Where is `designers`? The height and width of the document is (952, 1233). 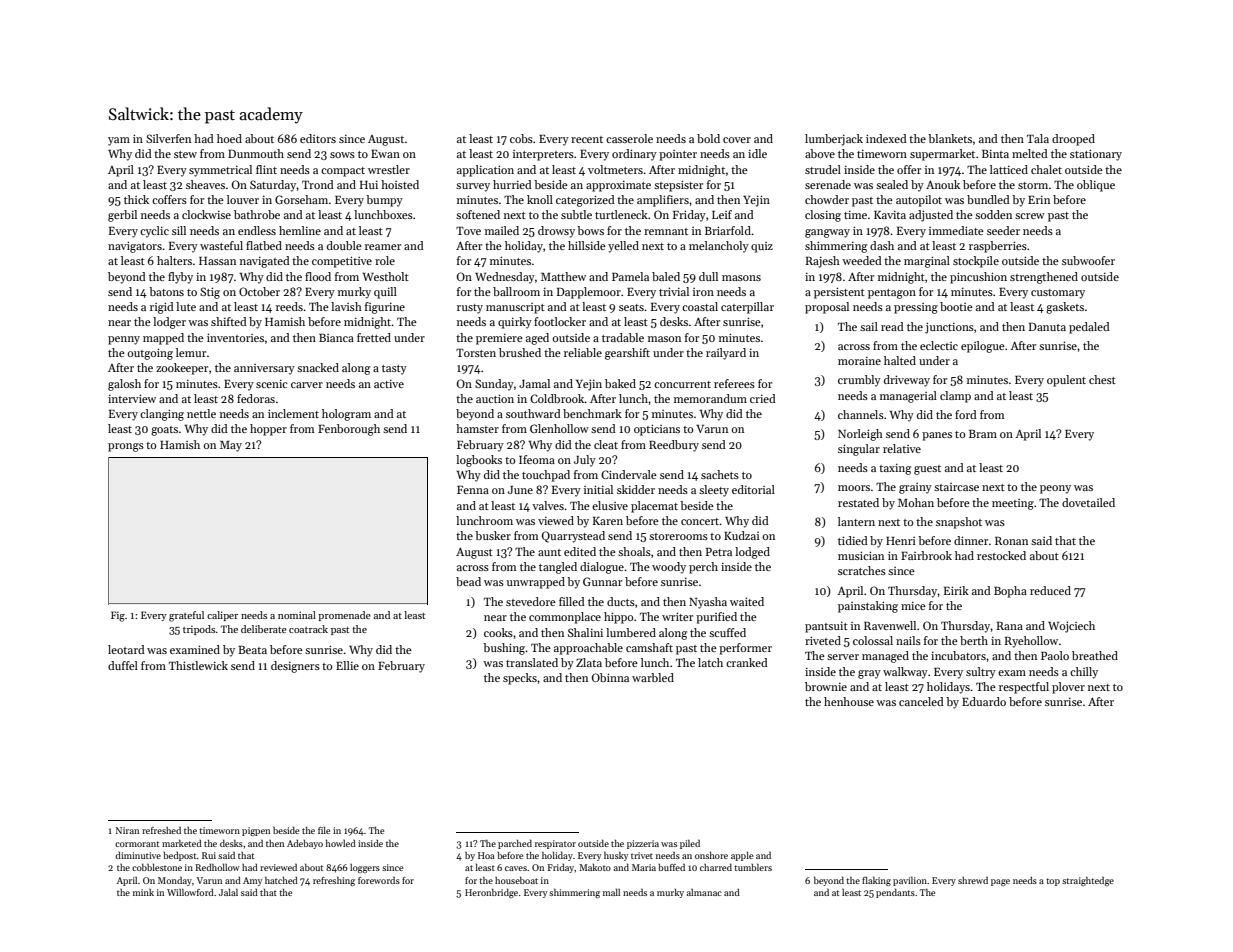 designers is located at coordinates (295, 667).
